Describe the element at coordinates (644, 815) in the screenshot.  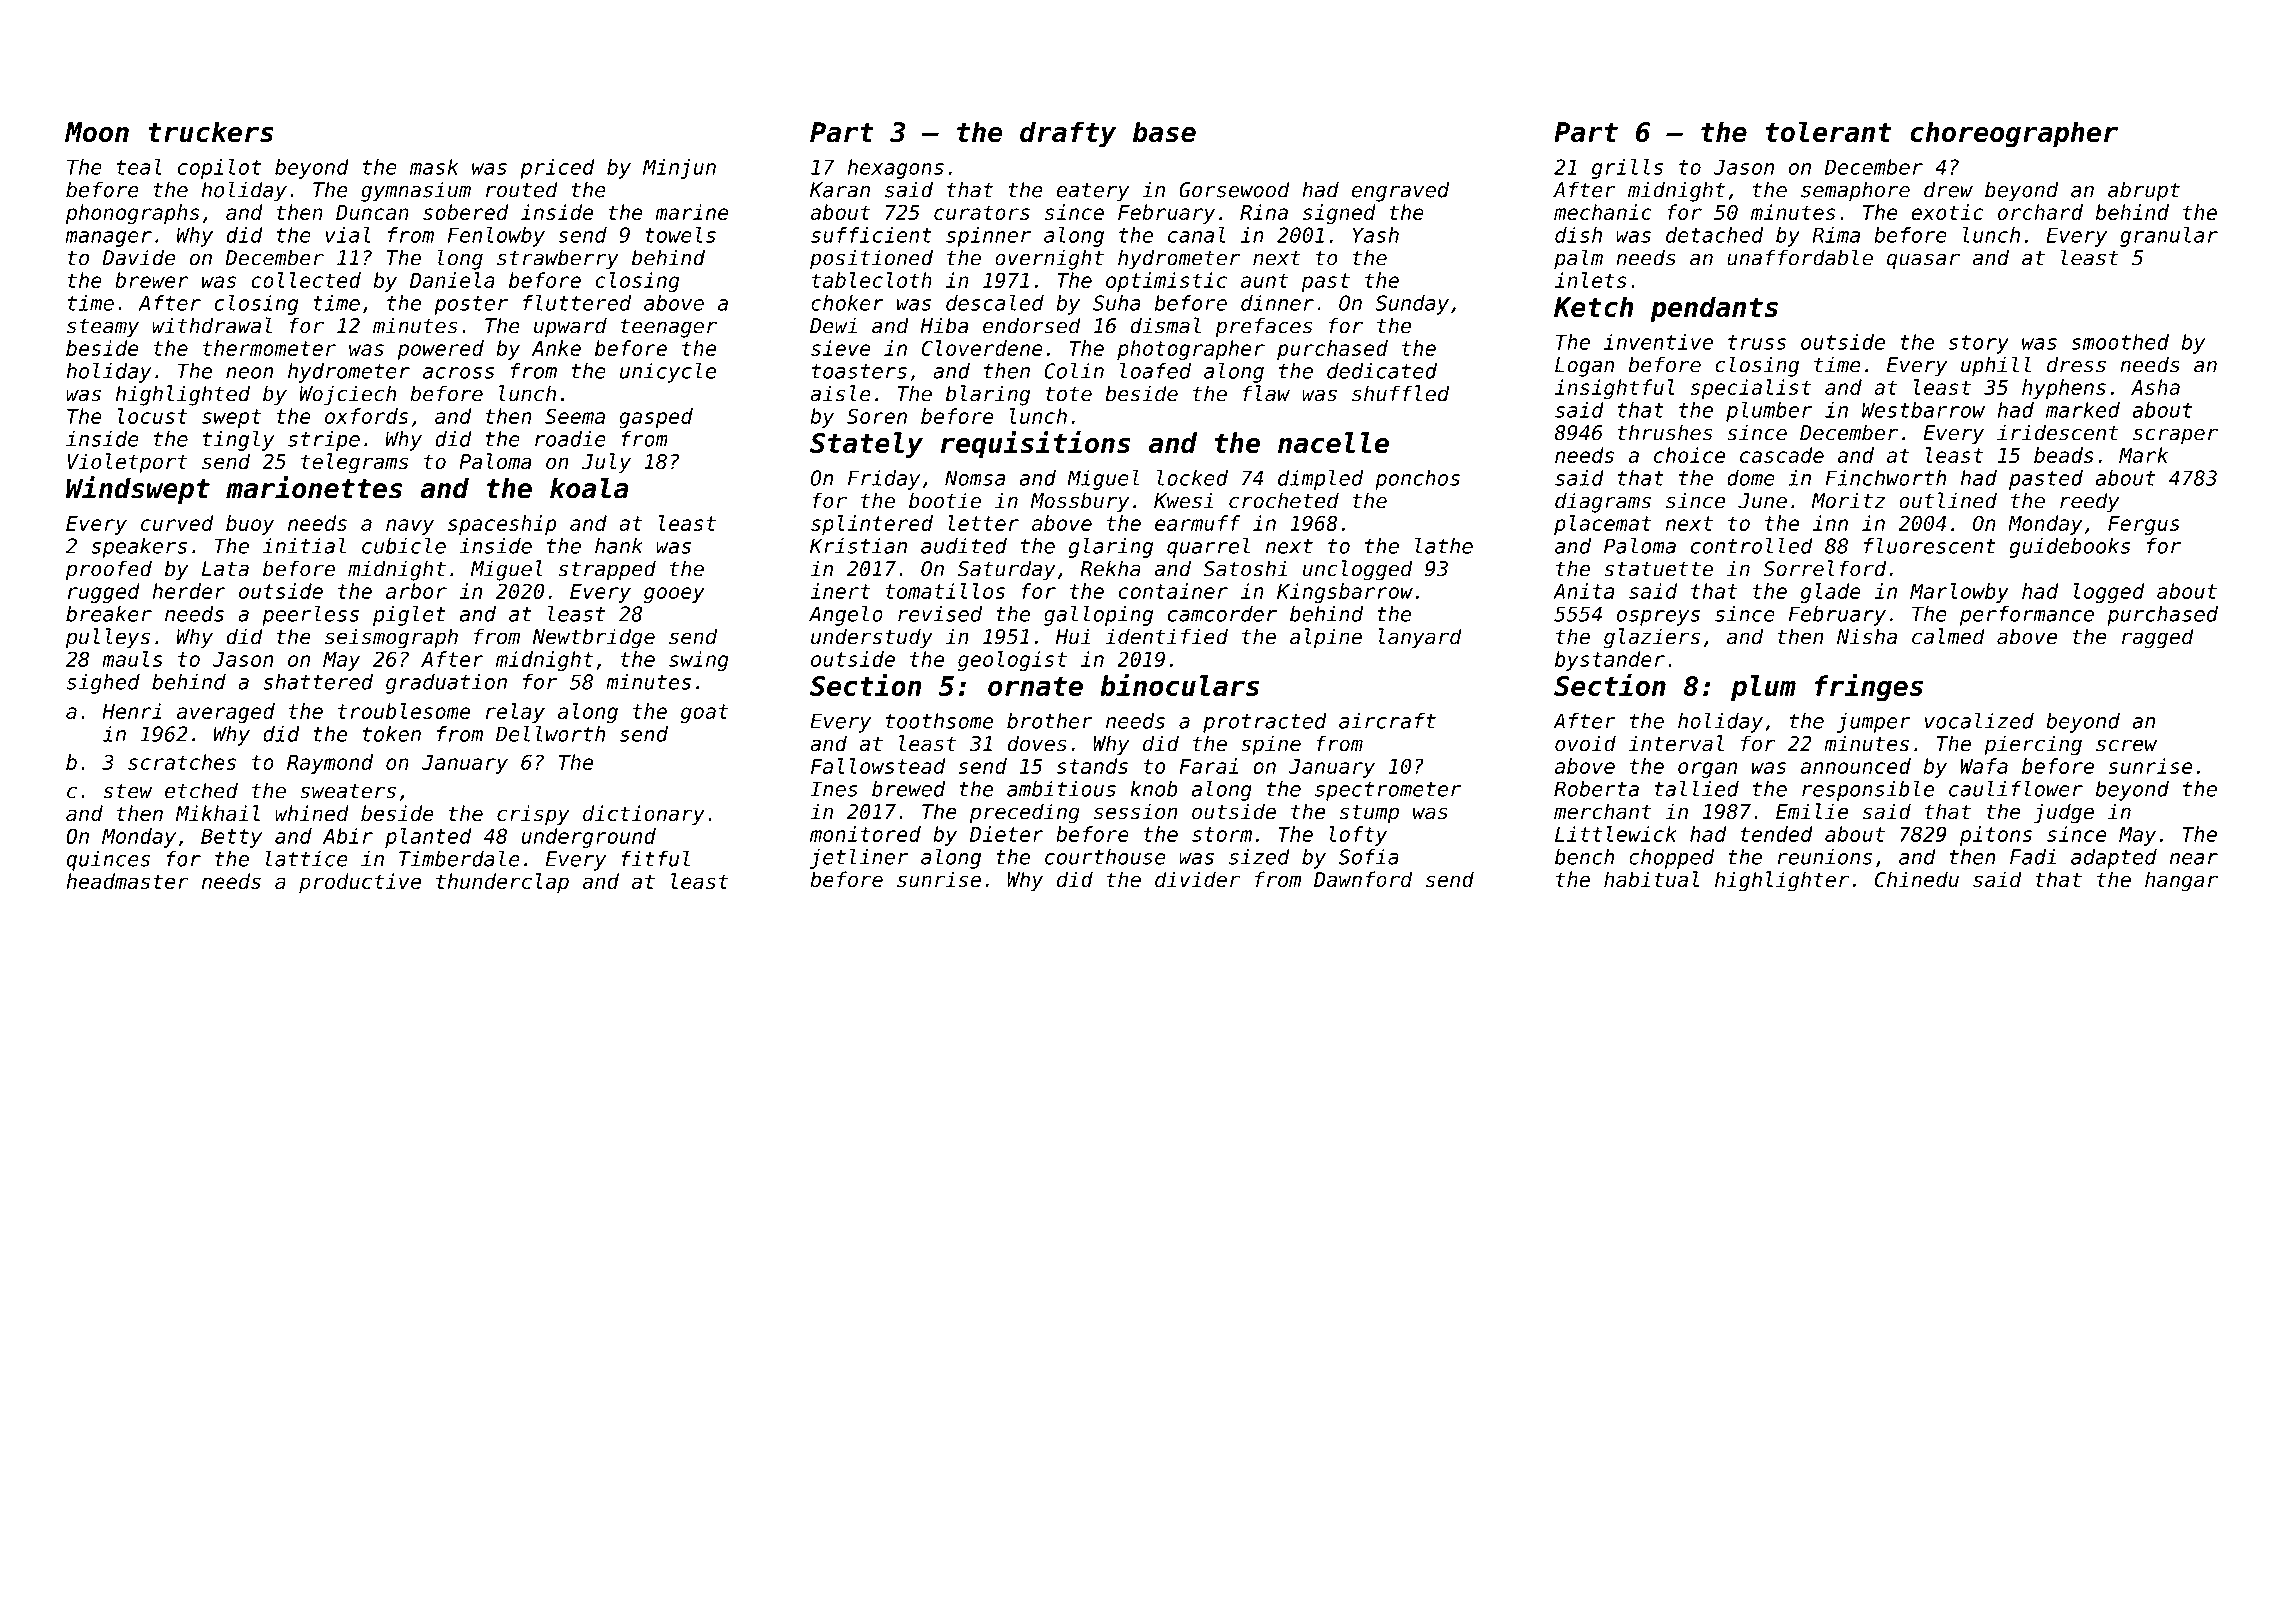
I see `dictionary` at that location.
